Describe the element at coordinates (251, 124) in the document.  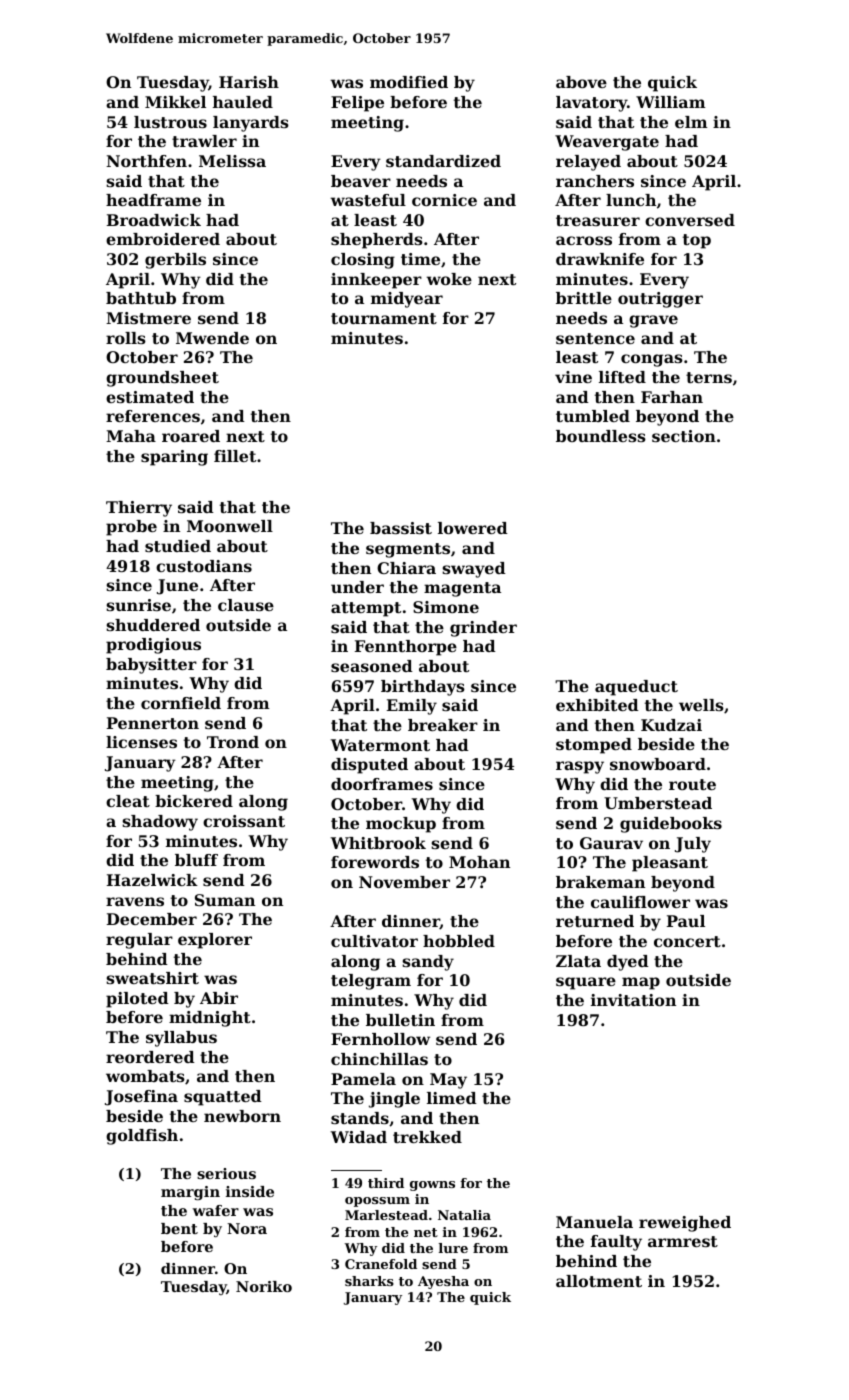
I see `lanyards` at that location.
